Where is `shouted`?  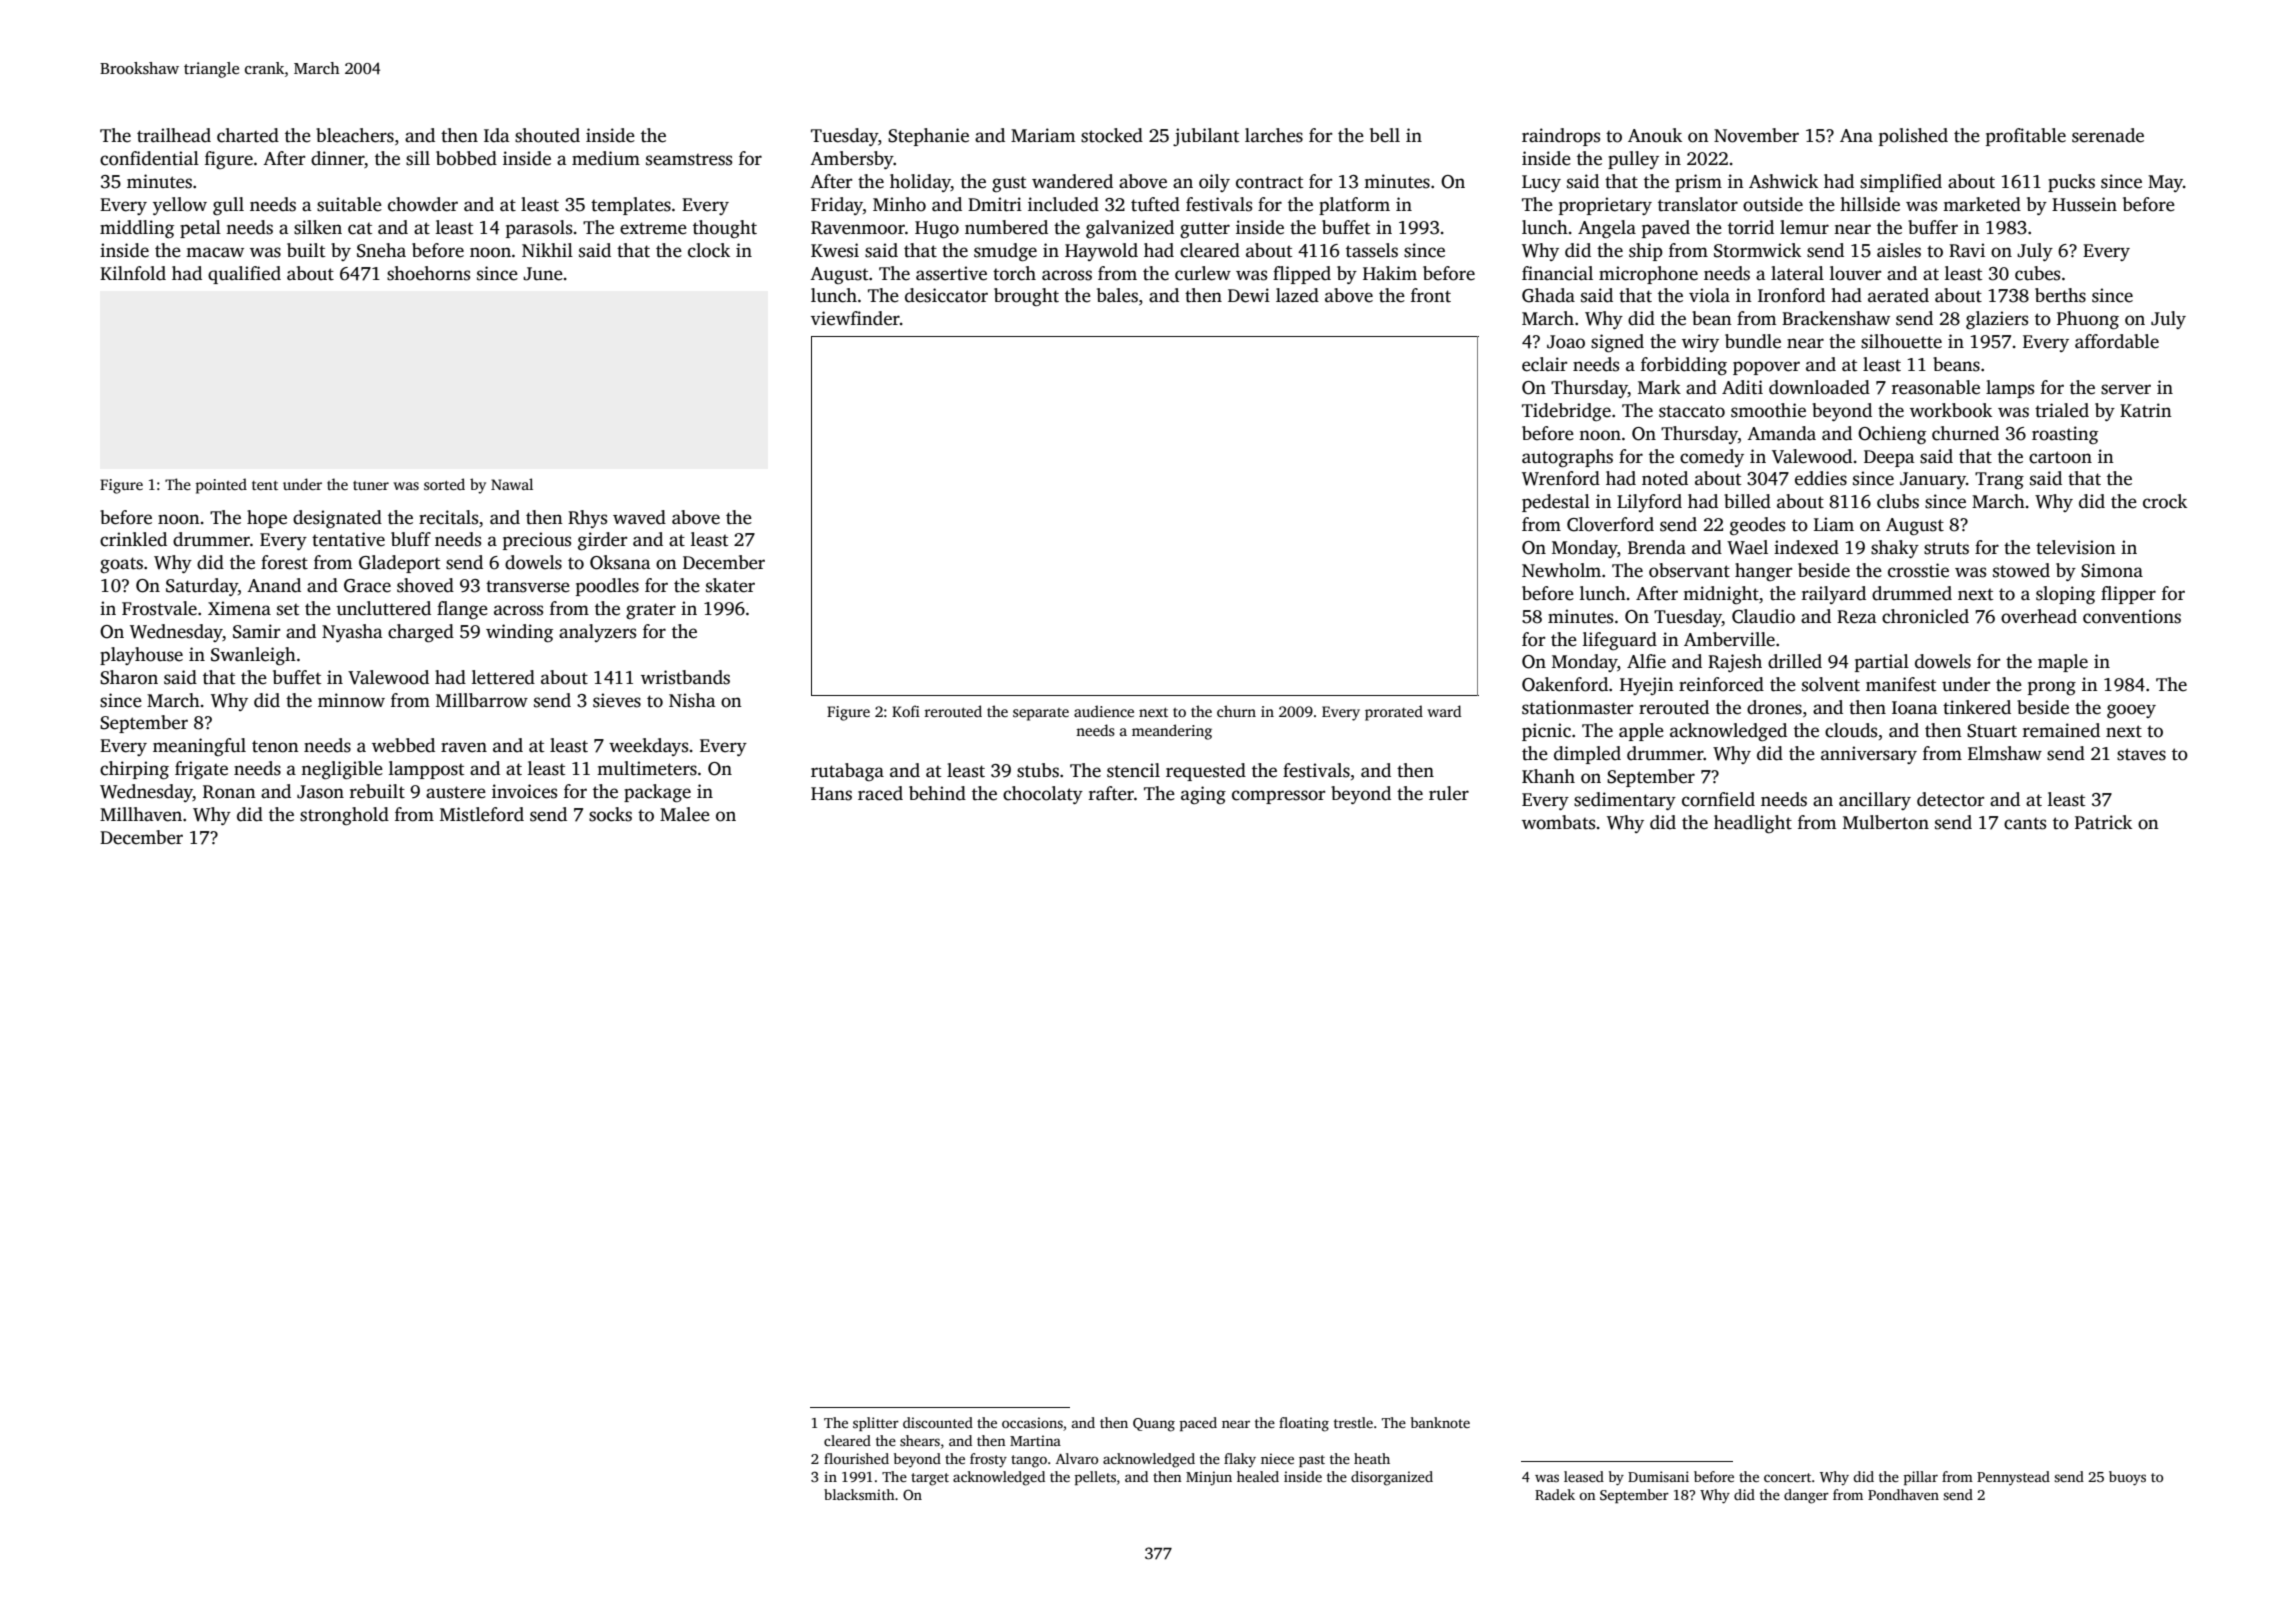 shouted is located at coordinates (547, 135).
